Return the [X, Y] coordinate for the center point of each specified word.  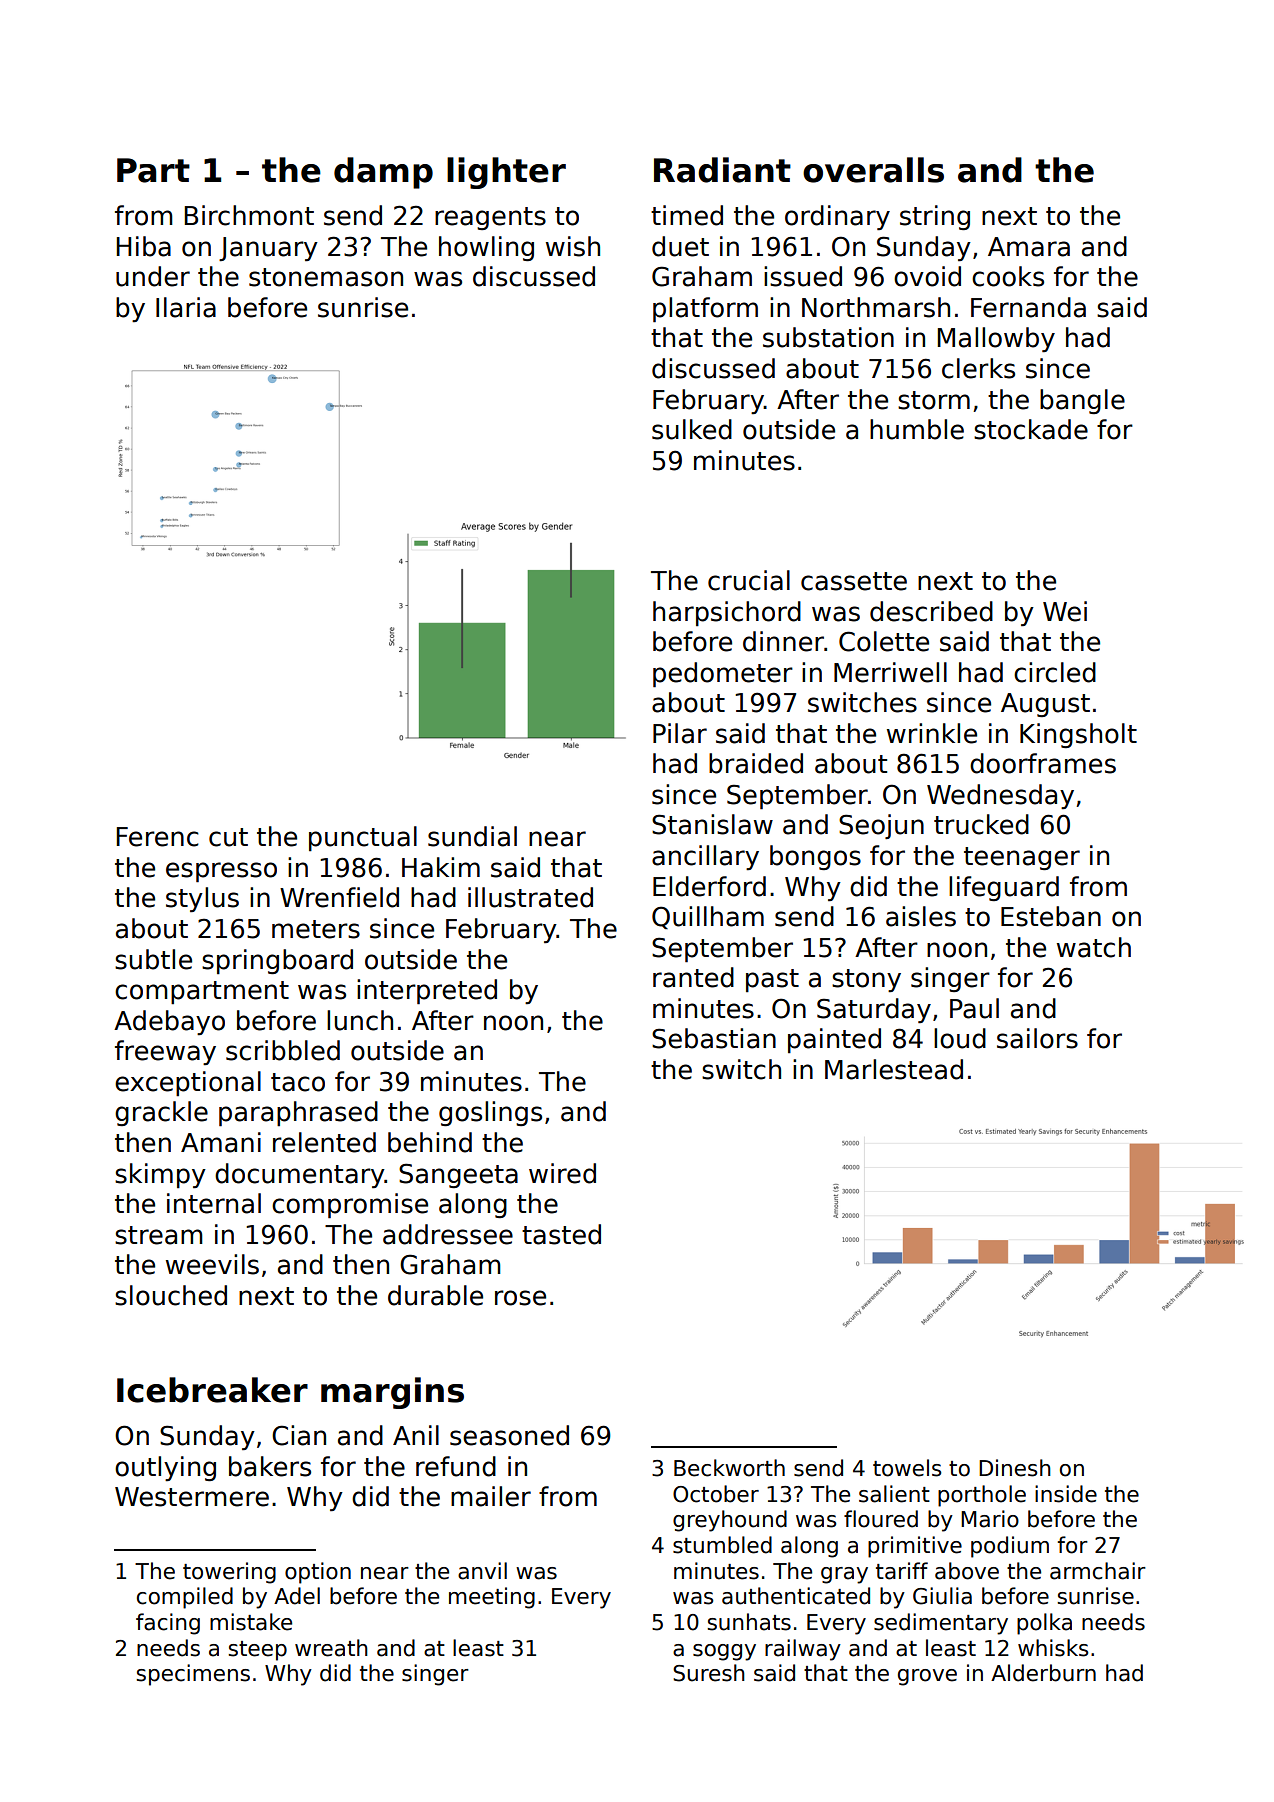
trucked [981, 824]
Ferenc [158, 837]
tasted [561, 1234]
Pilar [680, 733]
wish [573, 246]
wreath [331, 1648]
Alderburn [1043, 1673]
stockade [1031, 429]
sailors [1037, 1038]
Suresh [709, 1673]
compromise [350, 1206]
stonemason [326, 277]
